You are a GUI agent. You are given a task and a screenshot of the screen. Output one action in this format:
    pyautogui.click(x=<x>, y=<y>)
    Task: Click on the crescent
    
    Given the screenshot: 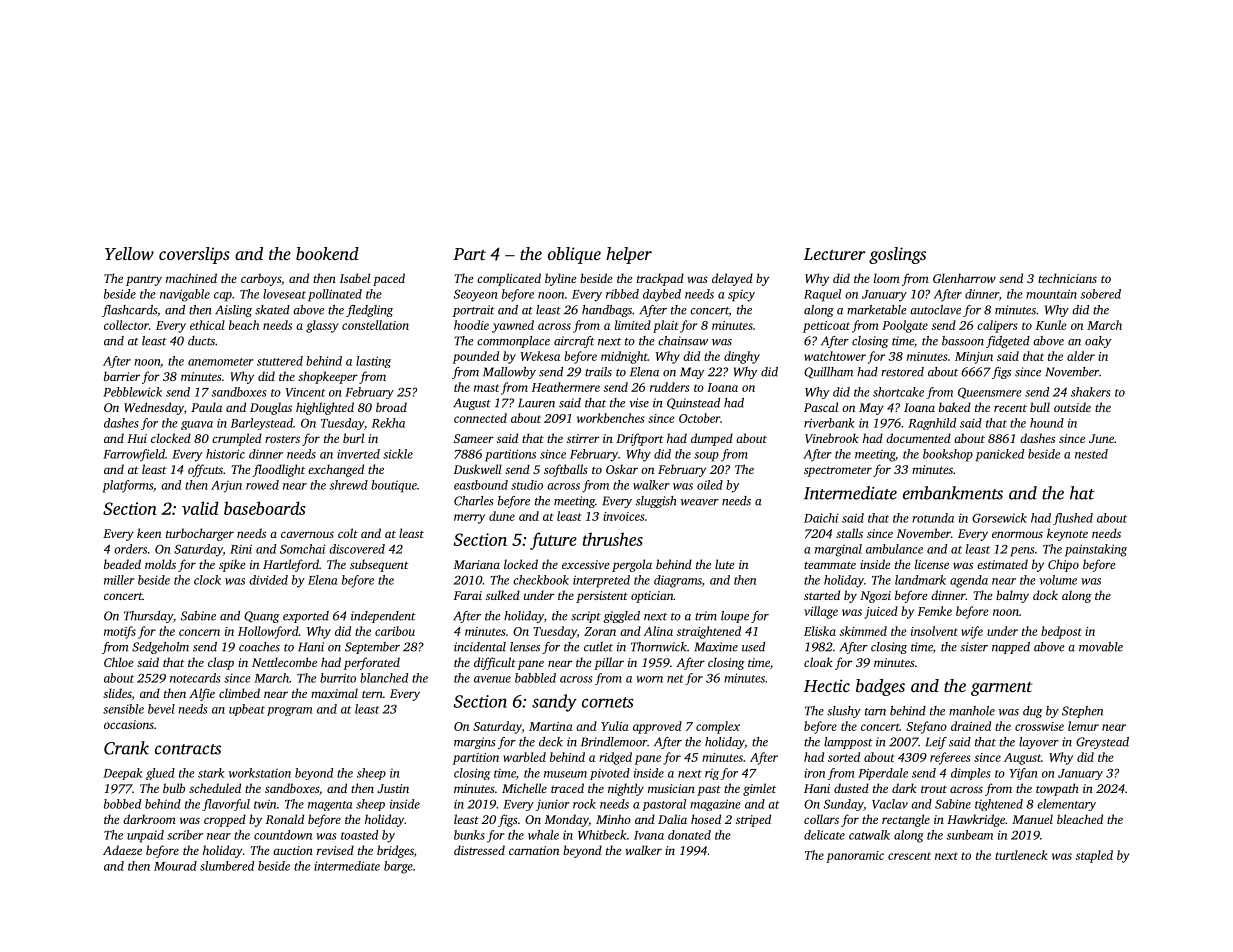 What is the action you would take?
    pyautogui.click(x=909, y=856)
